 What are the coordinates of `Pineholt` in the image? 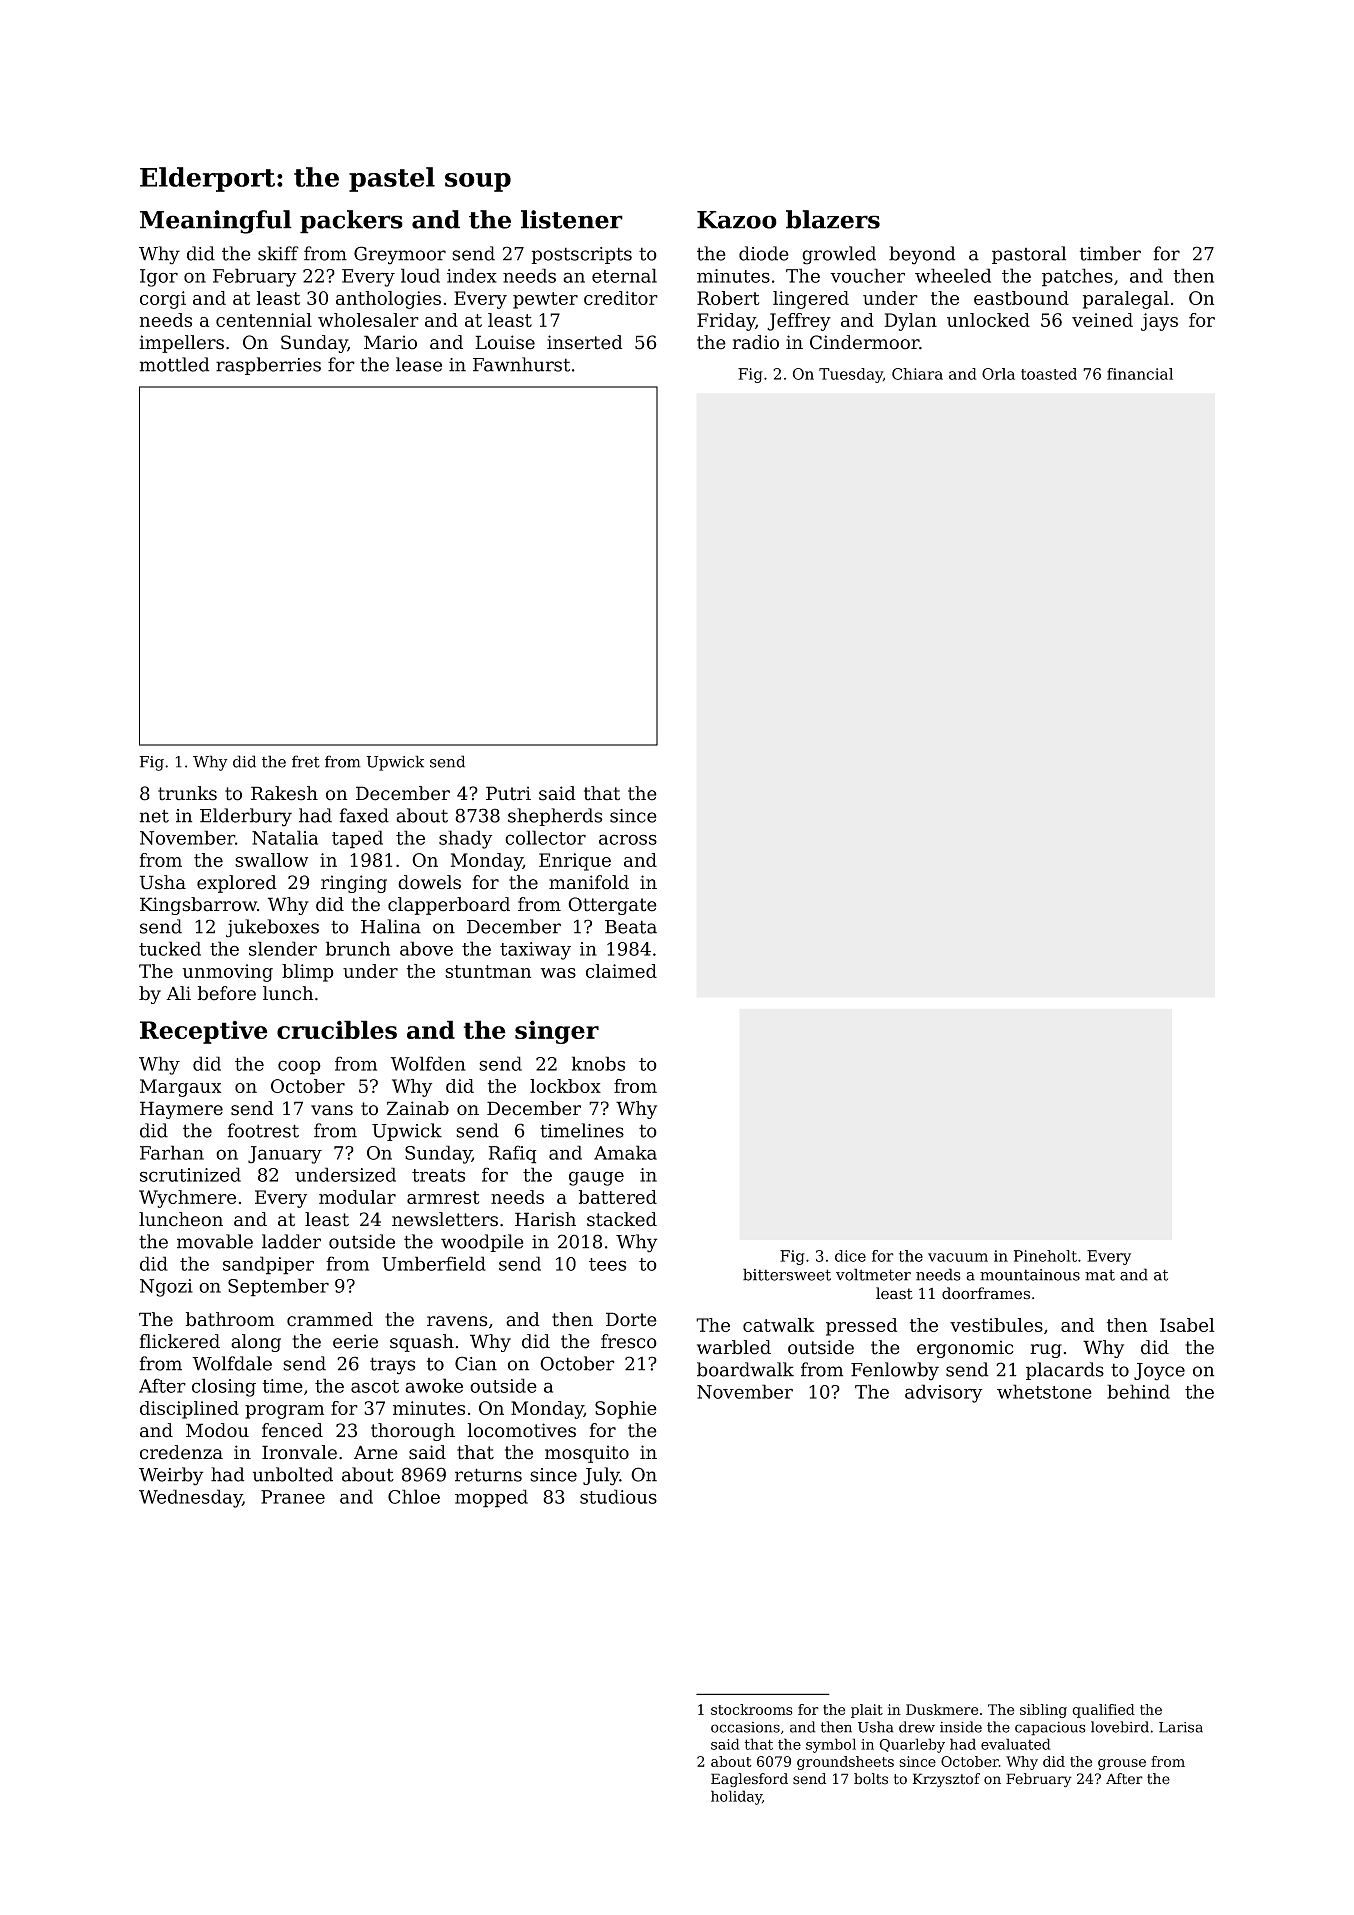 It's located at (1045, 1256).
